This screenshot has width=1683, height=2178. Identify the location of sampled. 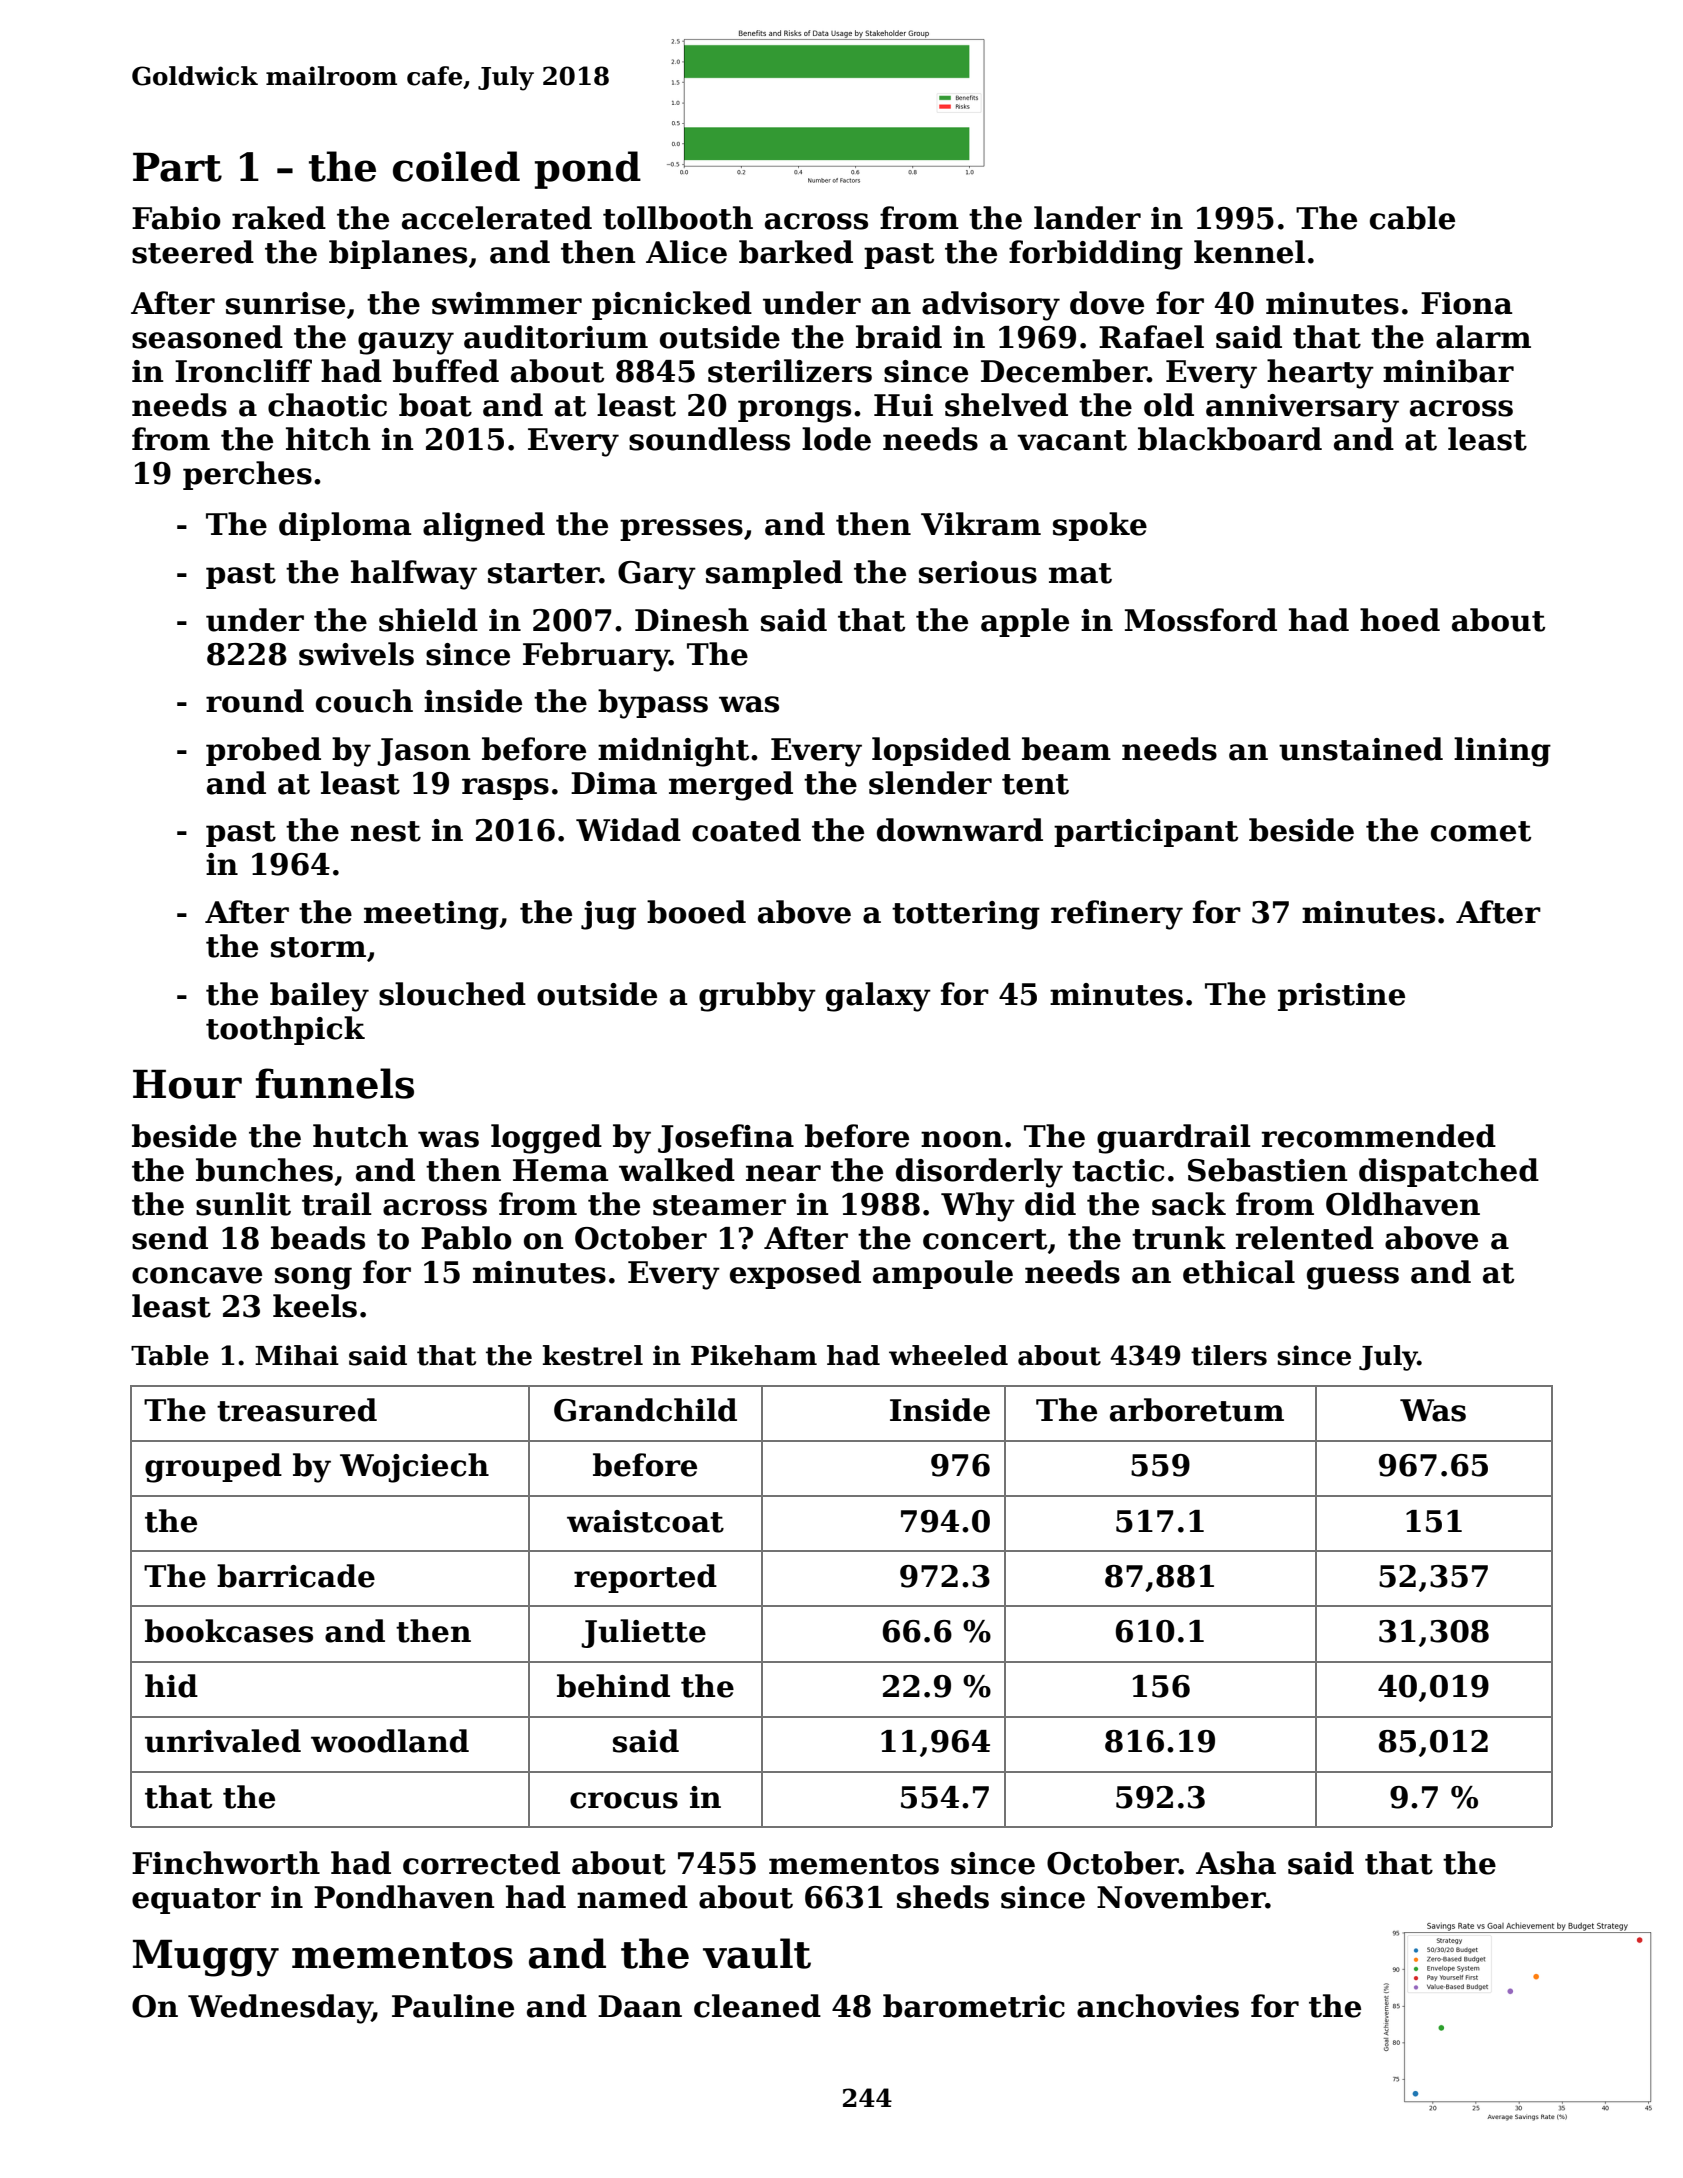
(774, 574).
